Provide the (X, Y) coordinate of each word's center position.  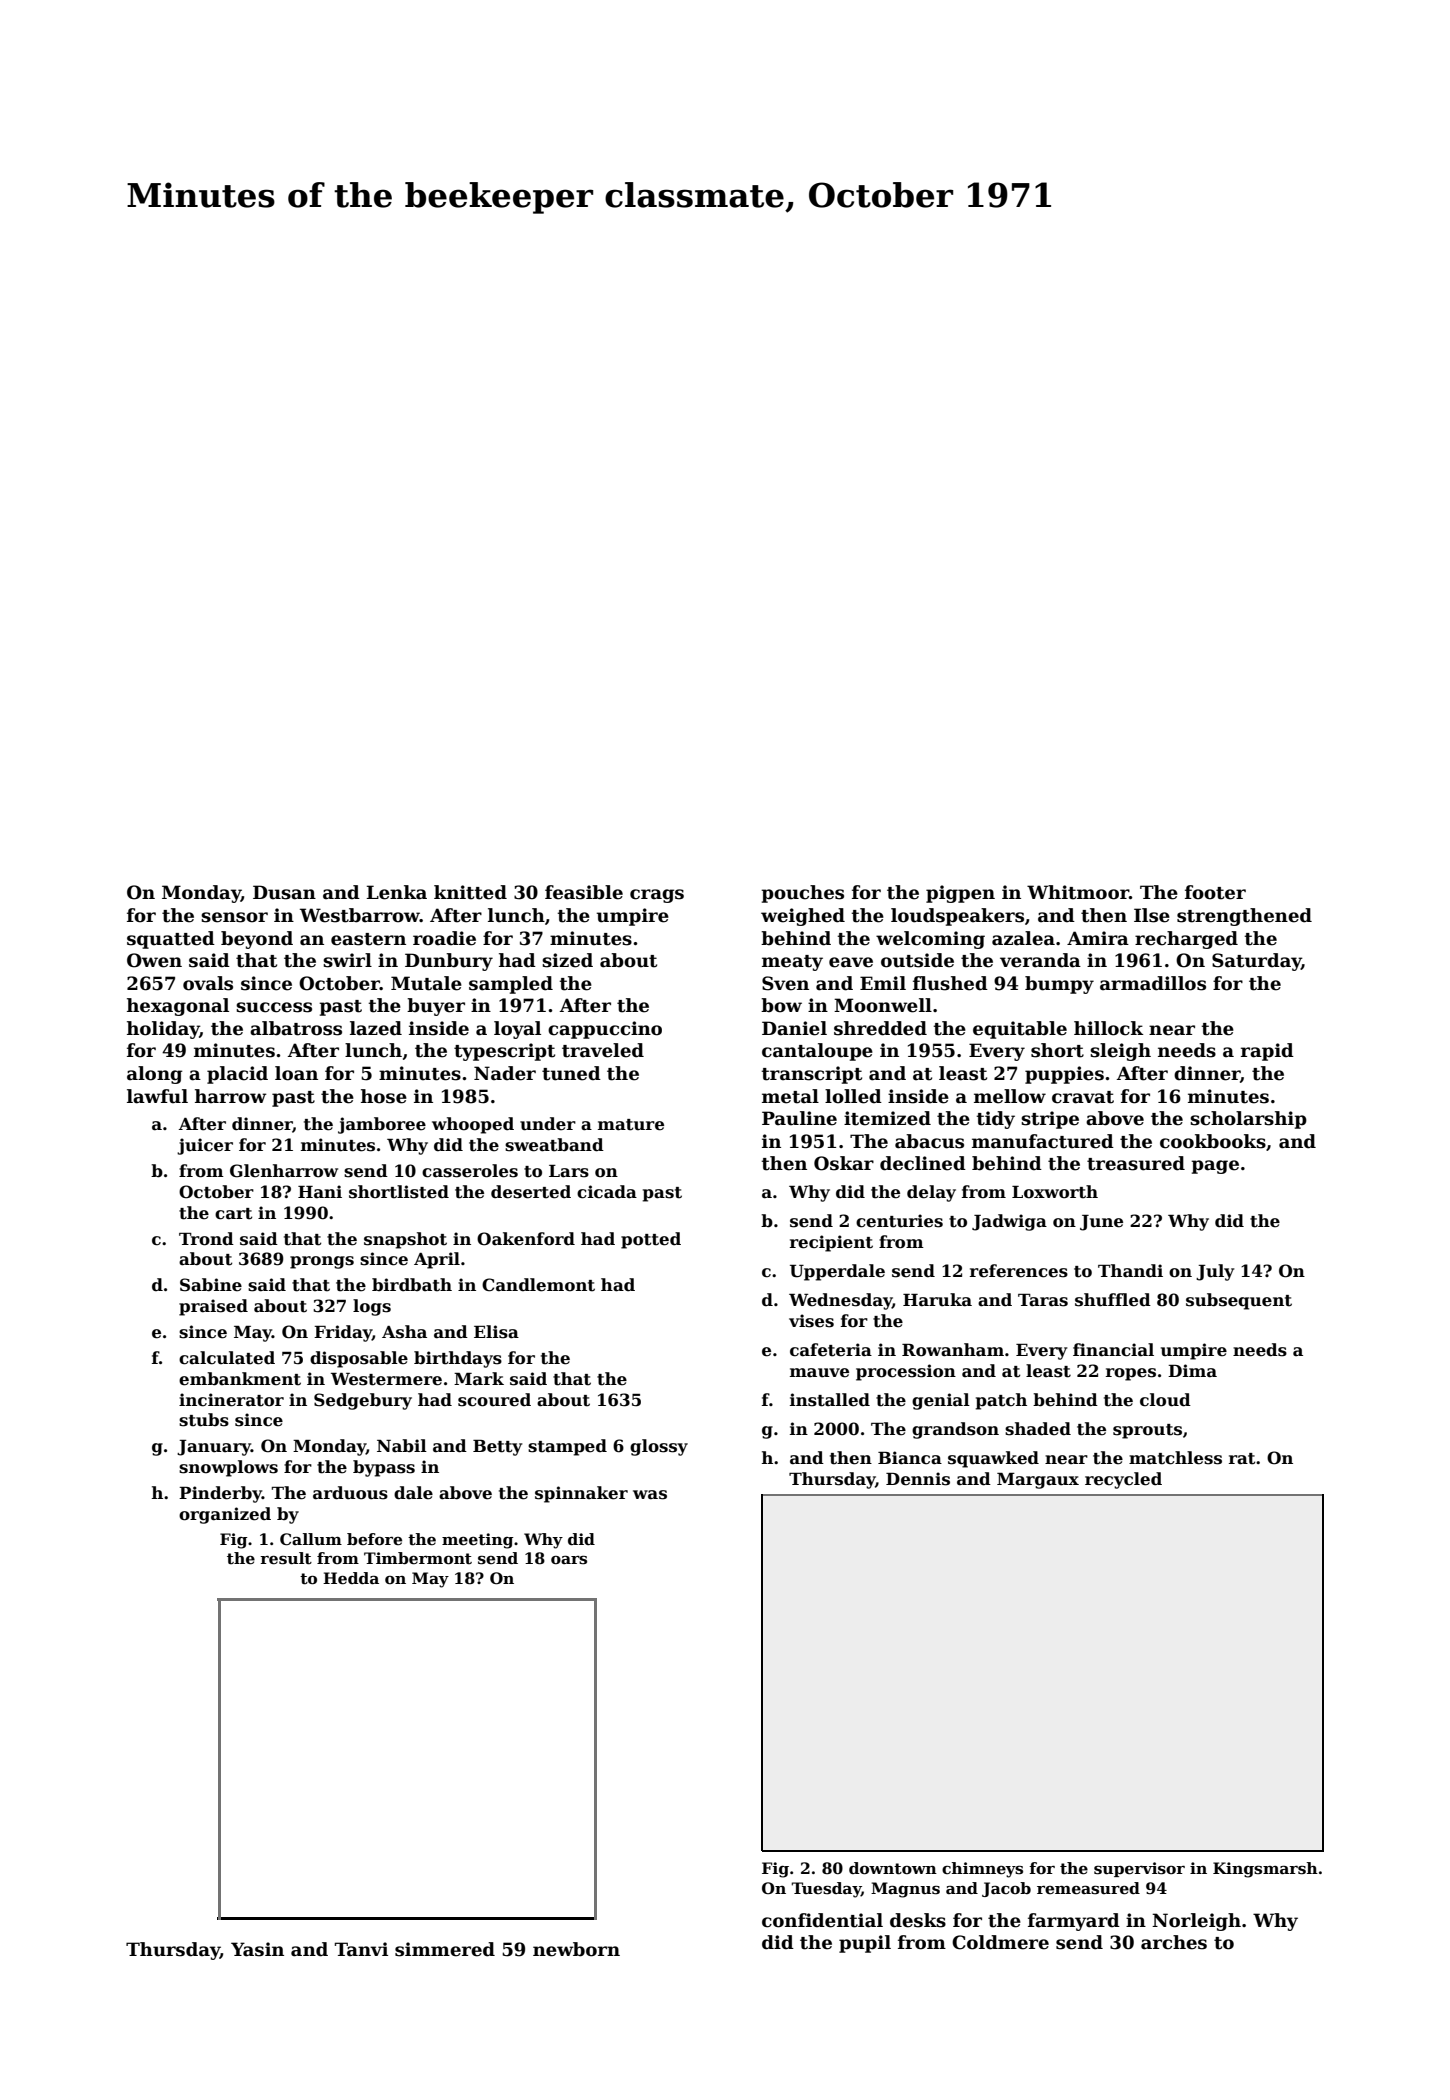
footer (1215, 892)
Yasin (257, 1949)
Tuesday (826, 1890)
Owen (154, 960)
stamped (567, 1447)
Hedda (351, 1578)
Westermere (386, 1379)
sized (567, 960)
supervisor (1139, 1869)
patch (1001, 1401)
